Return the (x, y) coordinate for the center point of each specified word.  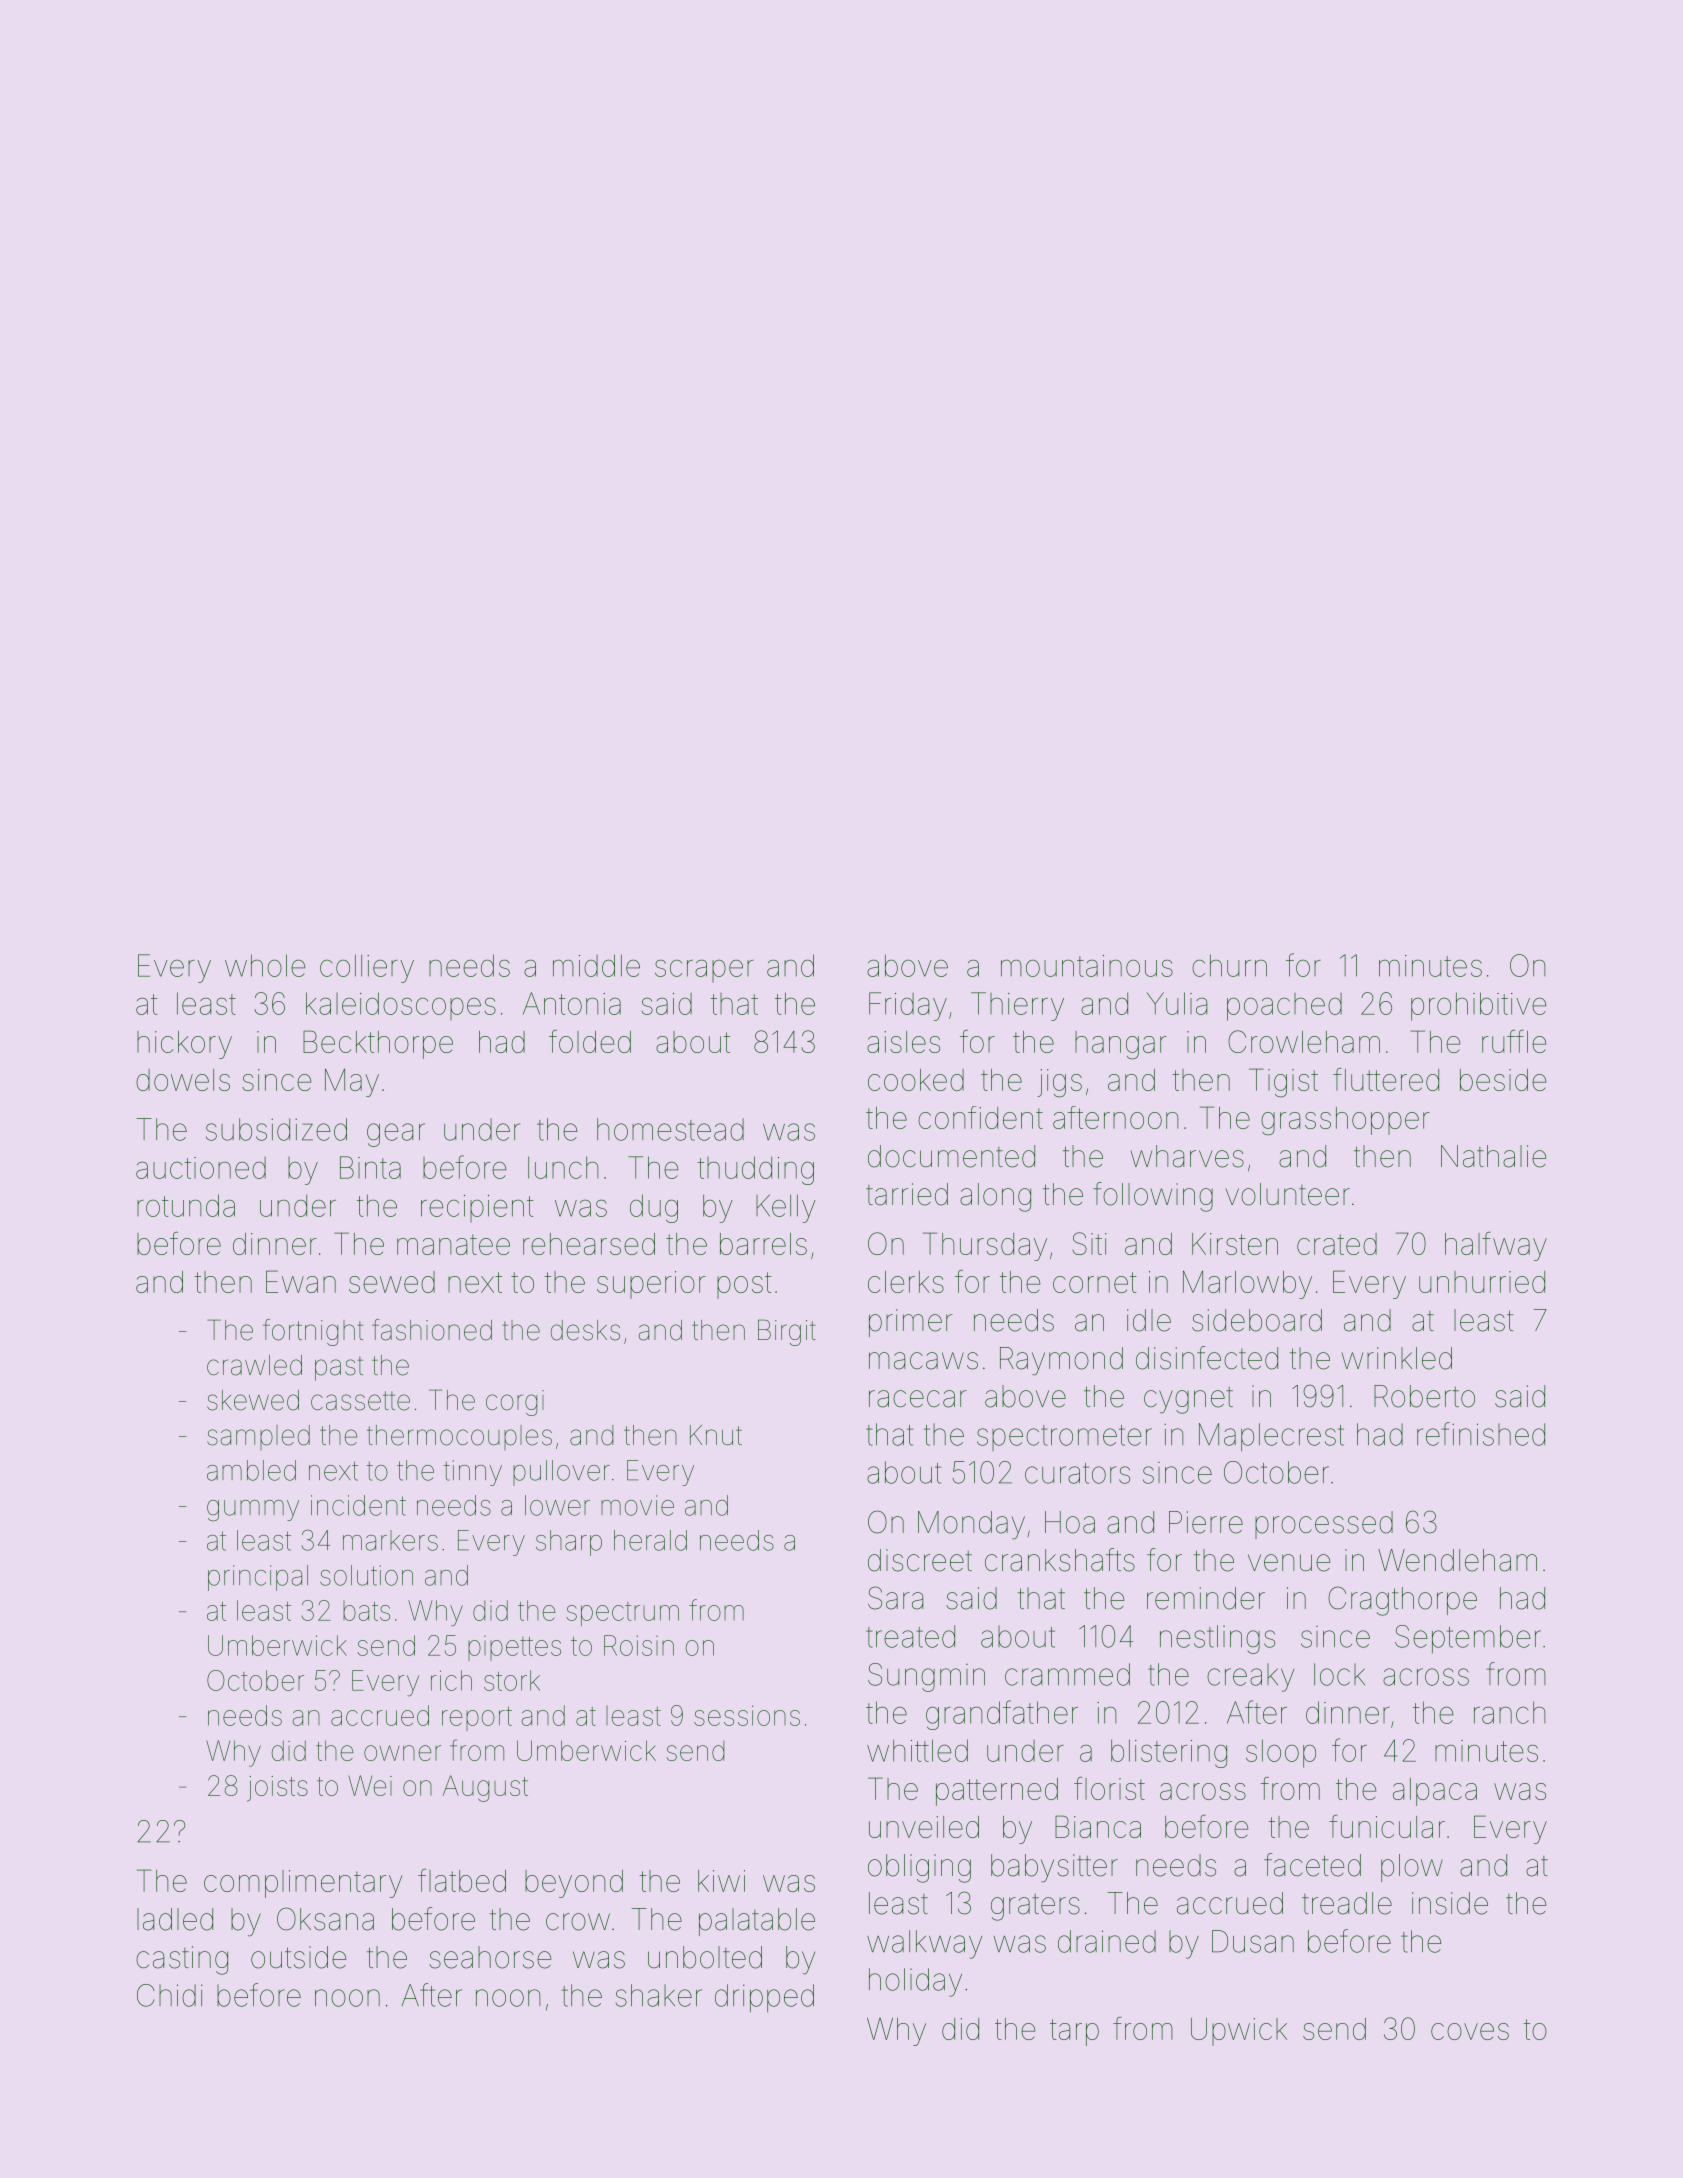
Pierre (1206, 1522)
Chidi (170, 1995)
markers (390, 1540)
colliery (367, 968)
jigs (1060, 1083)
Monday (971, 1525)
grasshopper (1345, 1121)
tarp (1074, 2032)
